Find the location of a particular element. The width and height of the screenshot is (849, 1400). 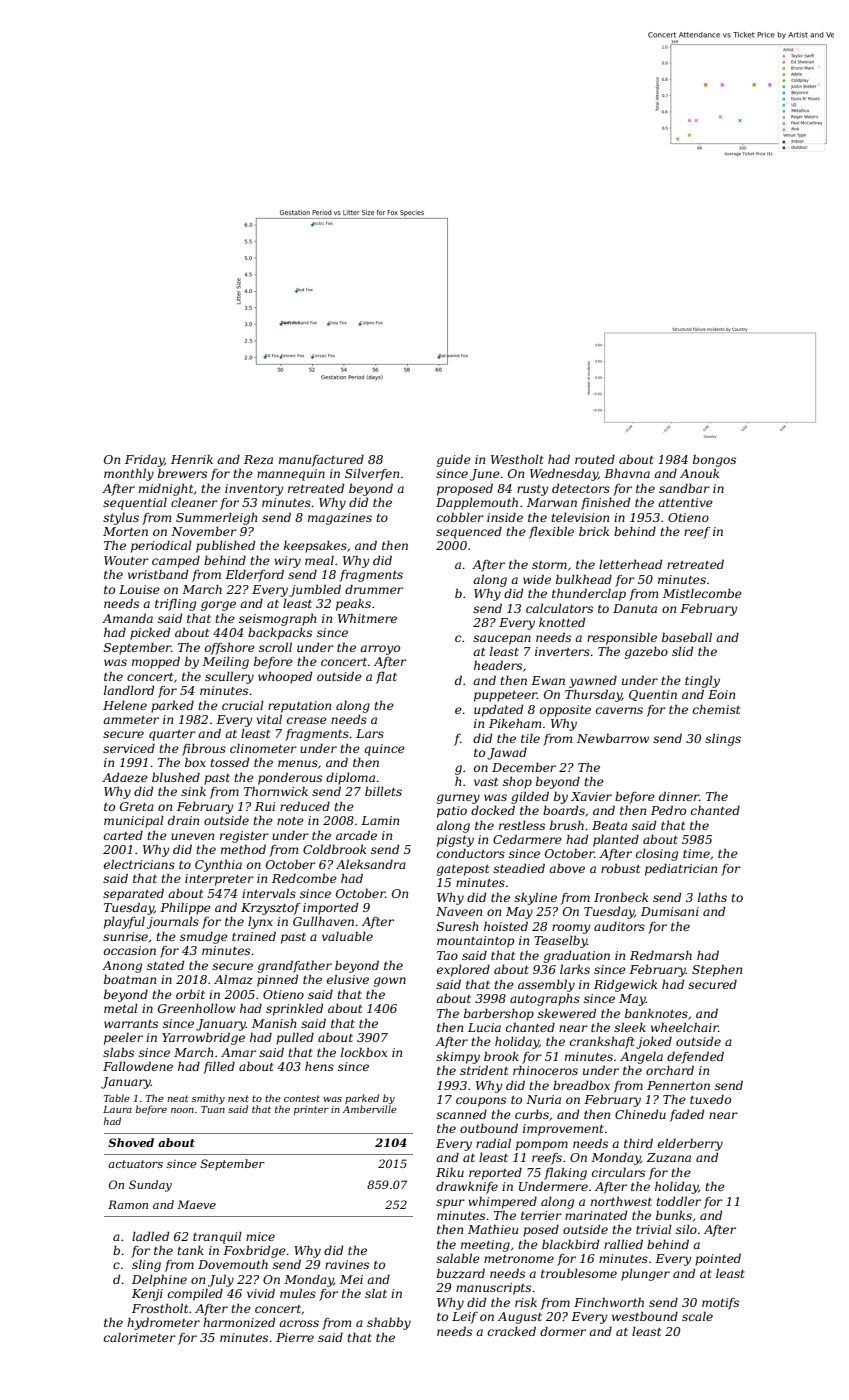

bongos is located at coordinates (714, 460).
